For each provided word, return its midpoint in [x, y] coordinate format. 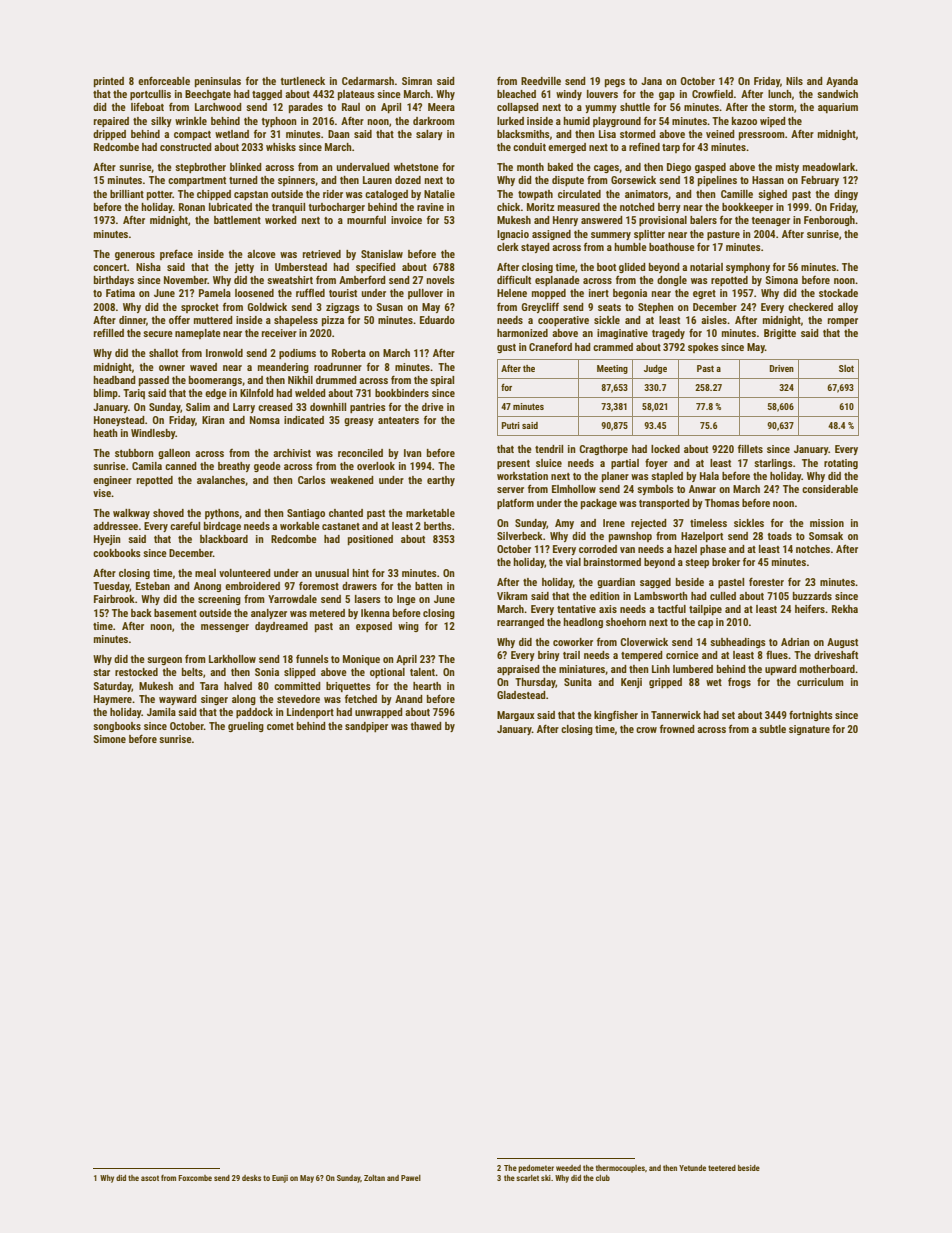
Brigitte [780, 334]
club [603, 1178]
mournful [366, 219]
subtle [772, 729]
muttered [213, 320]
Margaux [516, 716]
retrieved [322, 254]
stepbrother [200, 168]
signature [809, 730]
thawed [426, 726]
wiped [773, 122]
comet [280, 726]
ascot [150, 1178]
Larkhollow [232, 659]
